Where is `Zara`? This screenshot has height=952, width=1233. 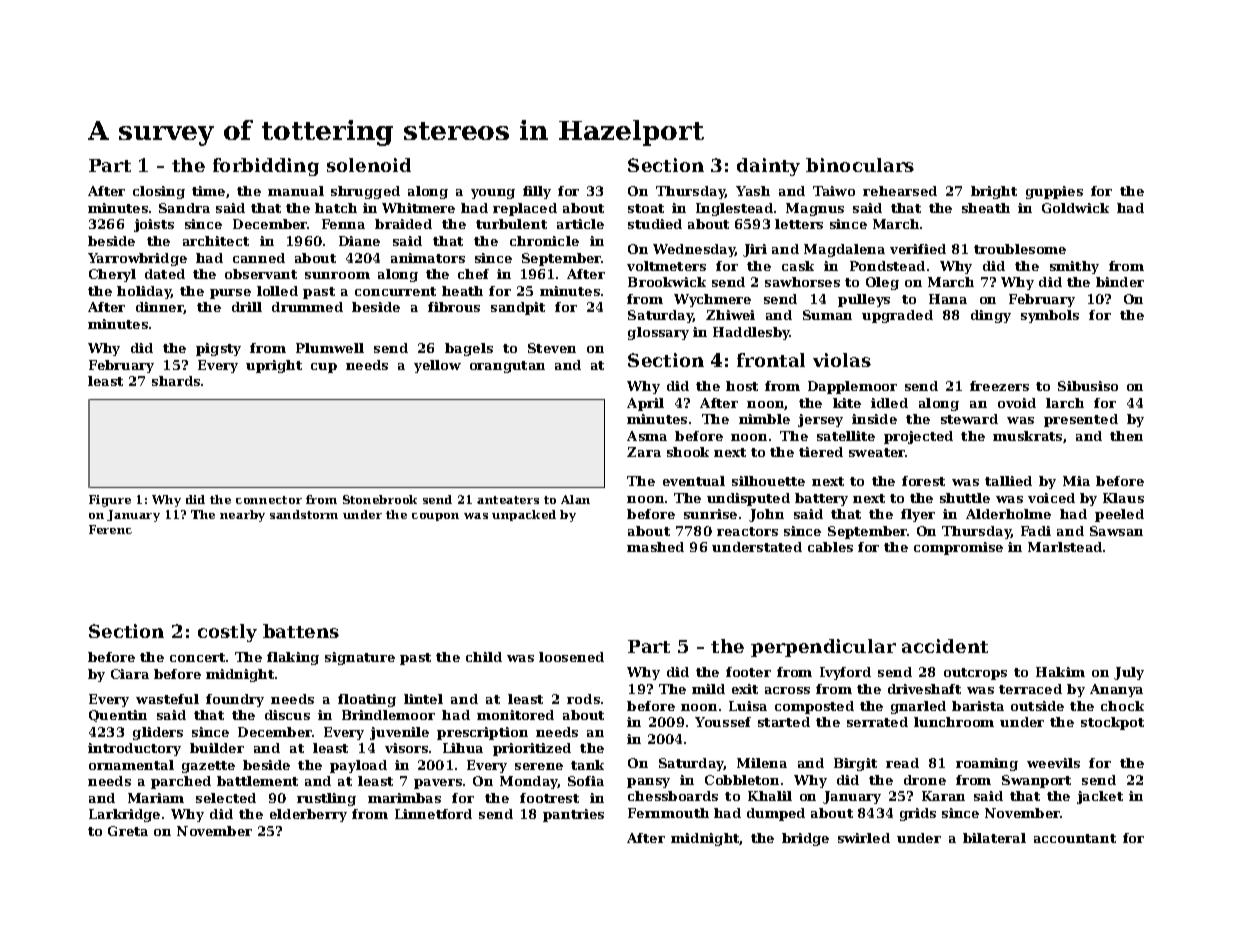 Zara is located at coordinates (644, 452).
